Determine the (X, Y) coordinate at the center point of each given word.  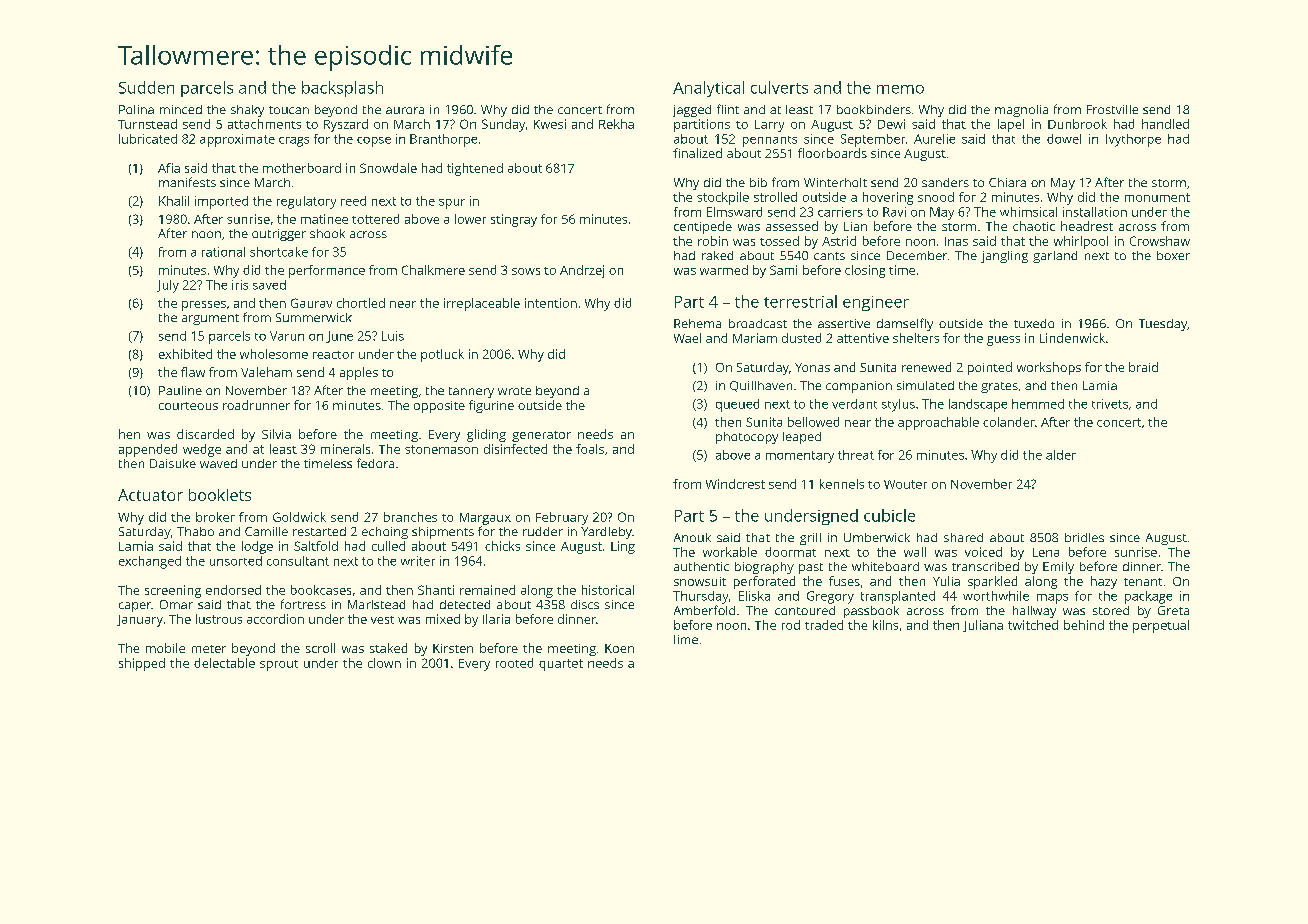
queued (737, 405)
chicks (502, 546)
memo (900, 89)
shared (963, 537)
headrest (1087, 226)
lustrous (219, 619)
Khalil (174, 201)
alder (1061, 455)
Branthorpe (443, 140)
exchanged (150, 562)
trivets (1110, 404)
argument (210, 319)
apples (359, 373)
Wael (687, 338)
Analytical (708, 89)
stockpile (723, 198)
